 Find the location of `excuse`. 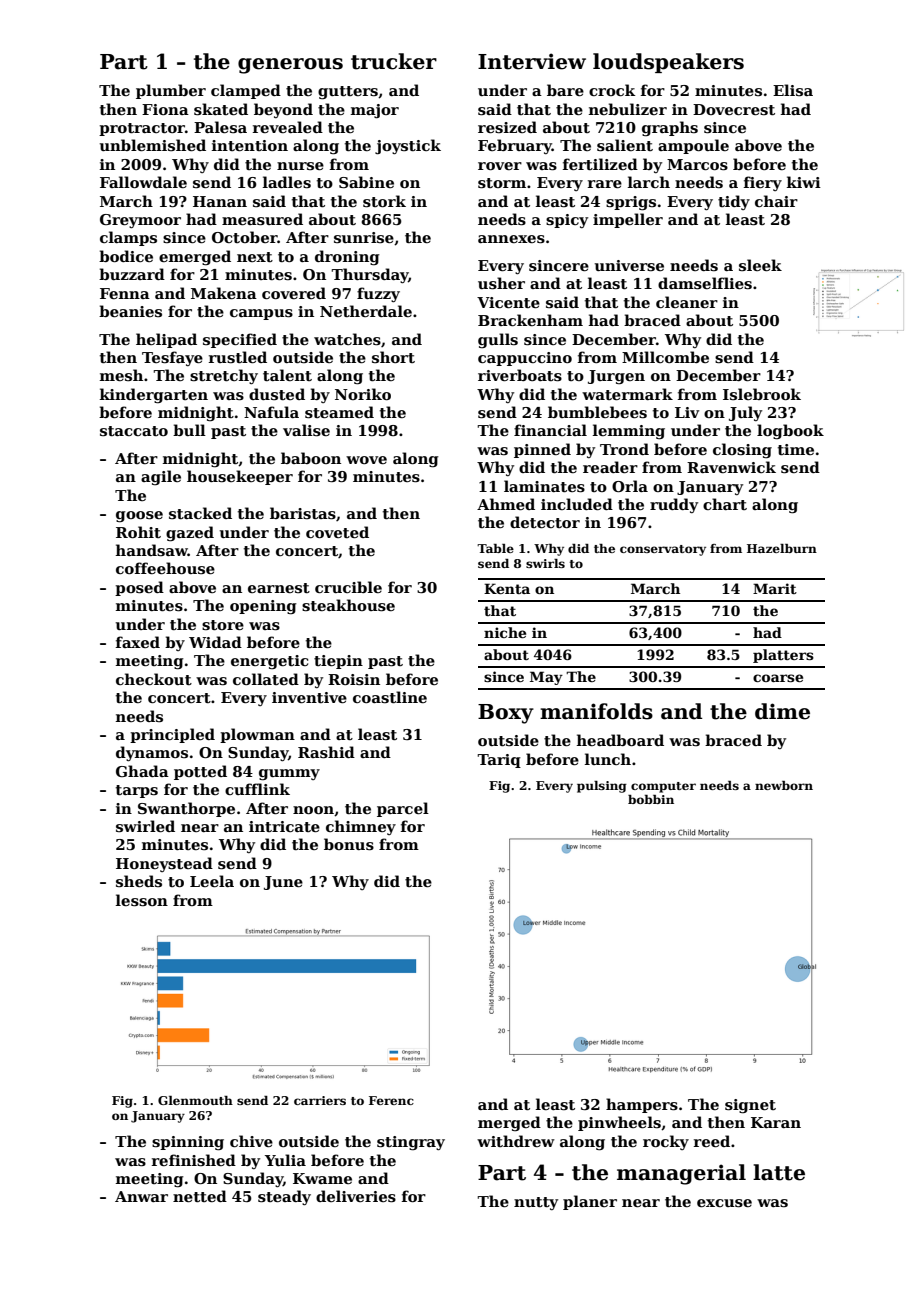

excuse is located at coordinates (724, 1203).
